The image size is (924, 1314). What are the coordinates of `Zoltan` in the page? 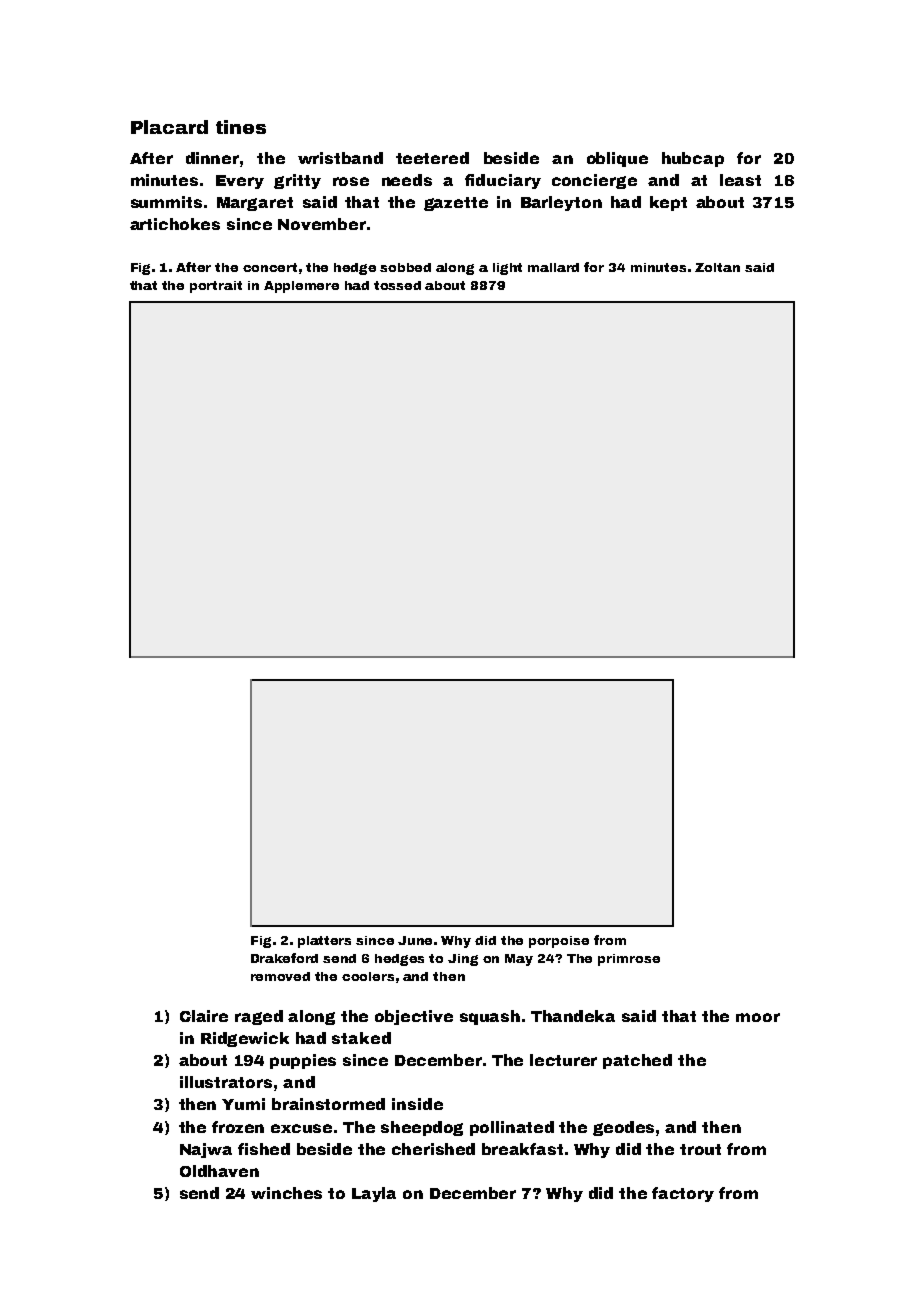 It's located at (717, 267).
